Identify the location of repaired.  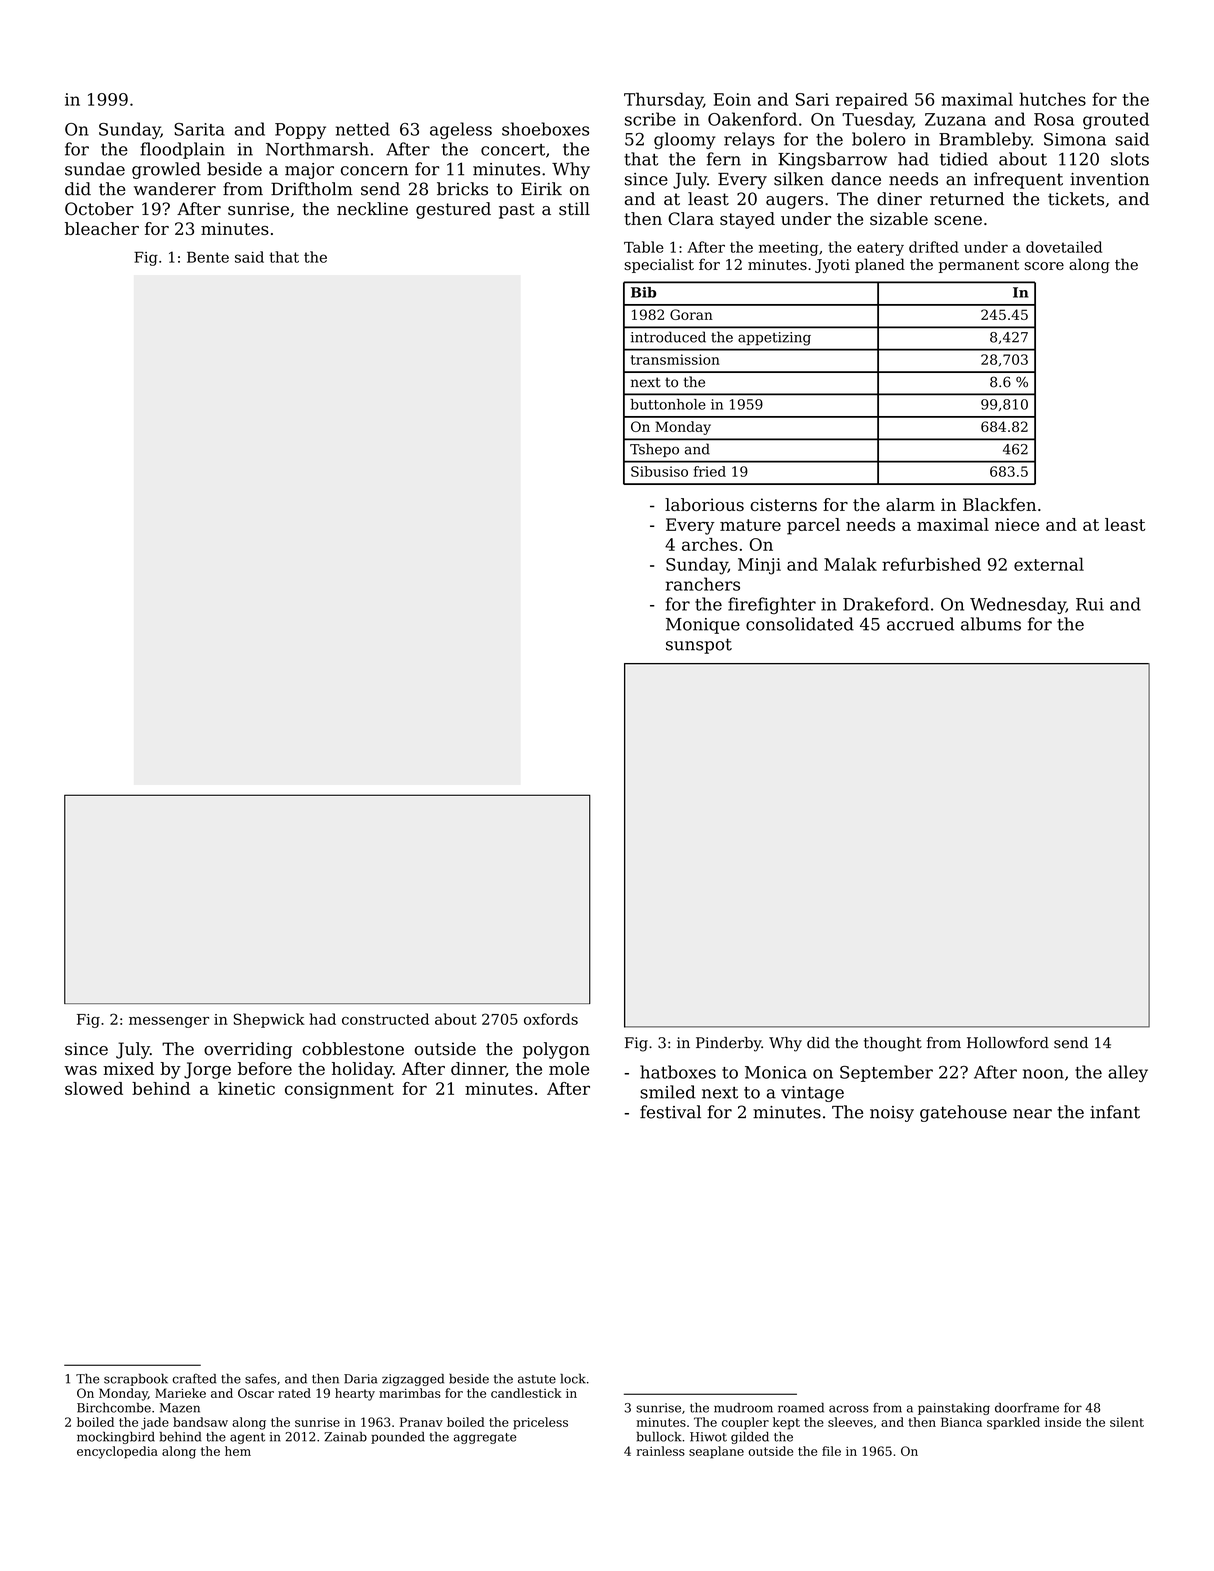
(872, 100).
